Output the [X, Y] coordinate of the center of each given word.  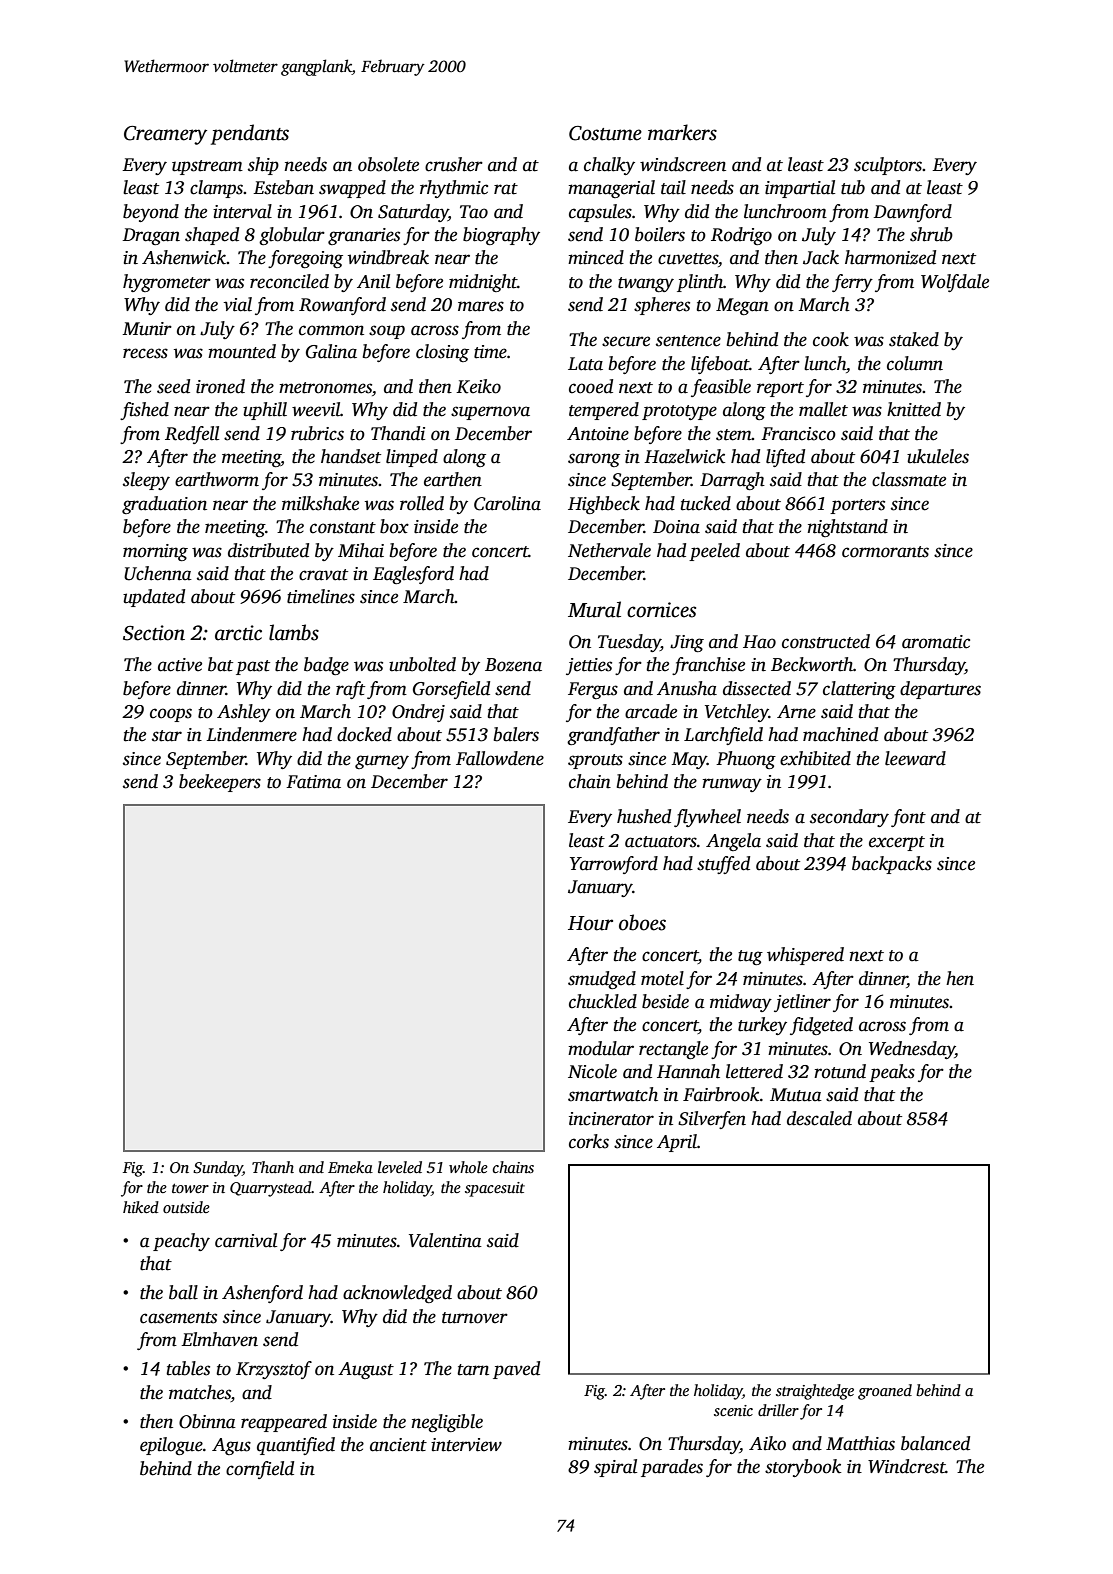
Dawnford [913, 213]
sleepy [146, 481]
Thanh [273, 1167]
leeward [915, 758]
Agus [231, 1446]
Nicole [592, 1071]
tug [750, 957]
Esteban [283, 187]
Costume [605, 133]
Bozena [513, 665]
